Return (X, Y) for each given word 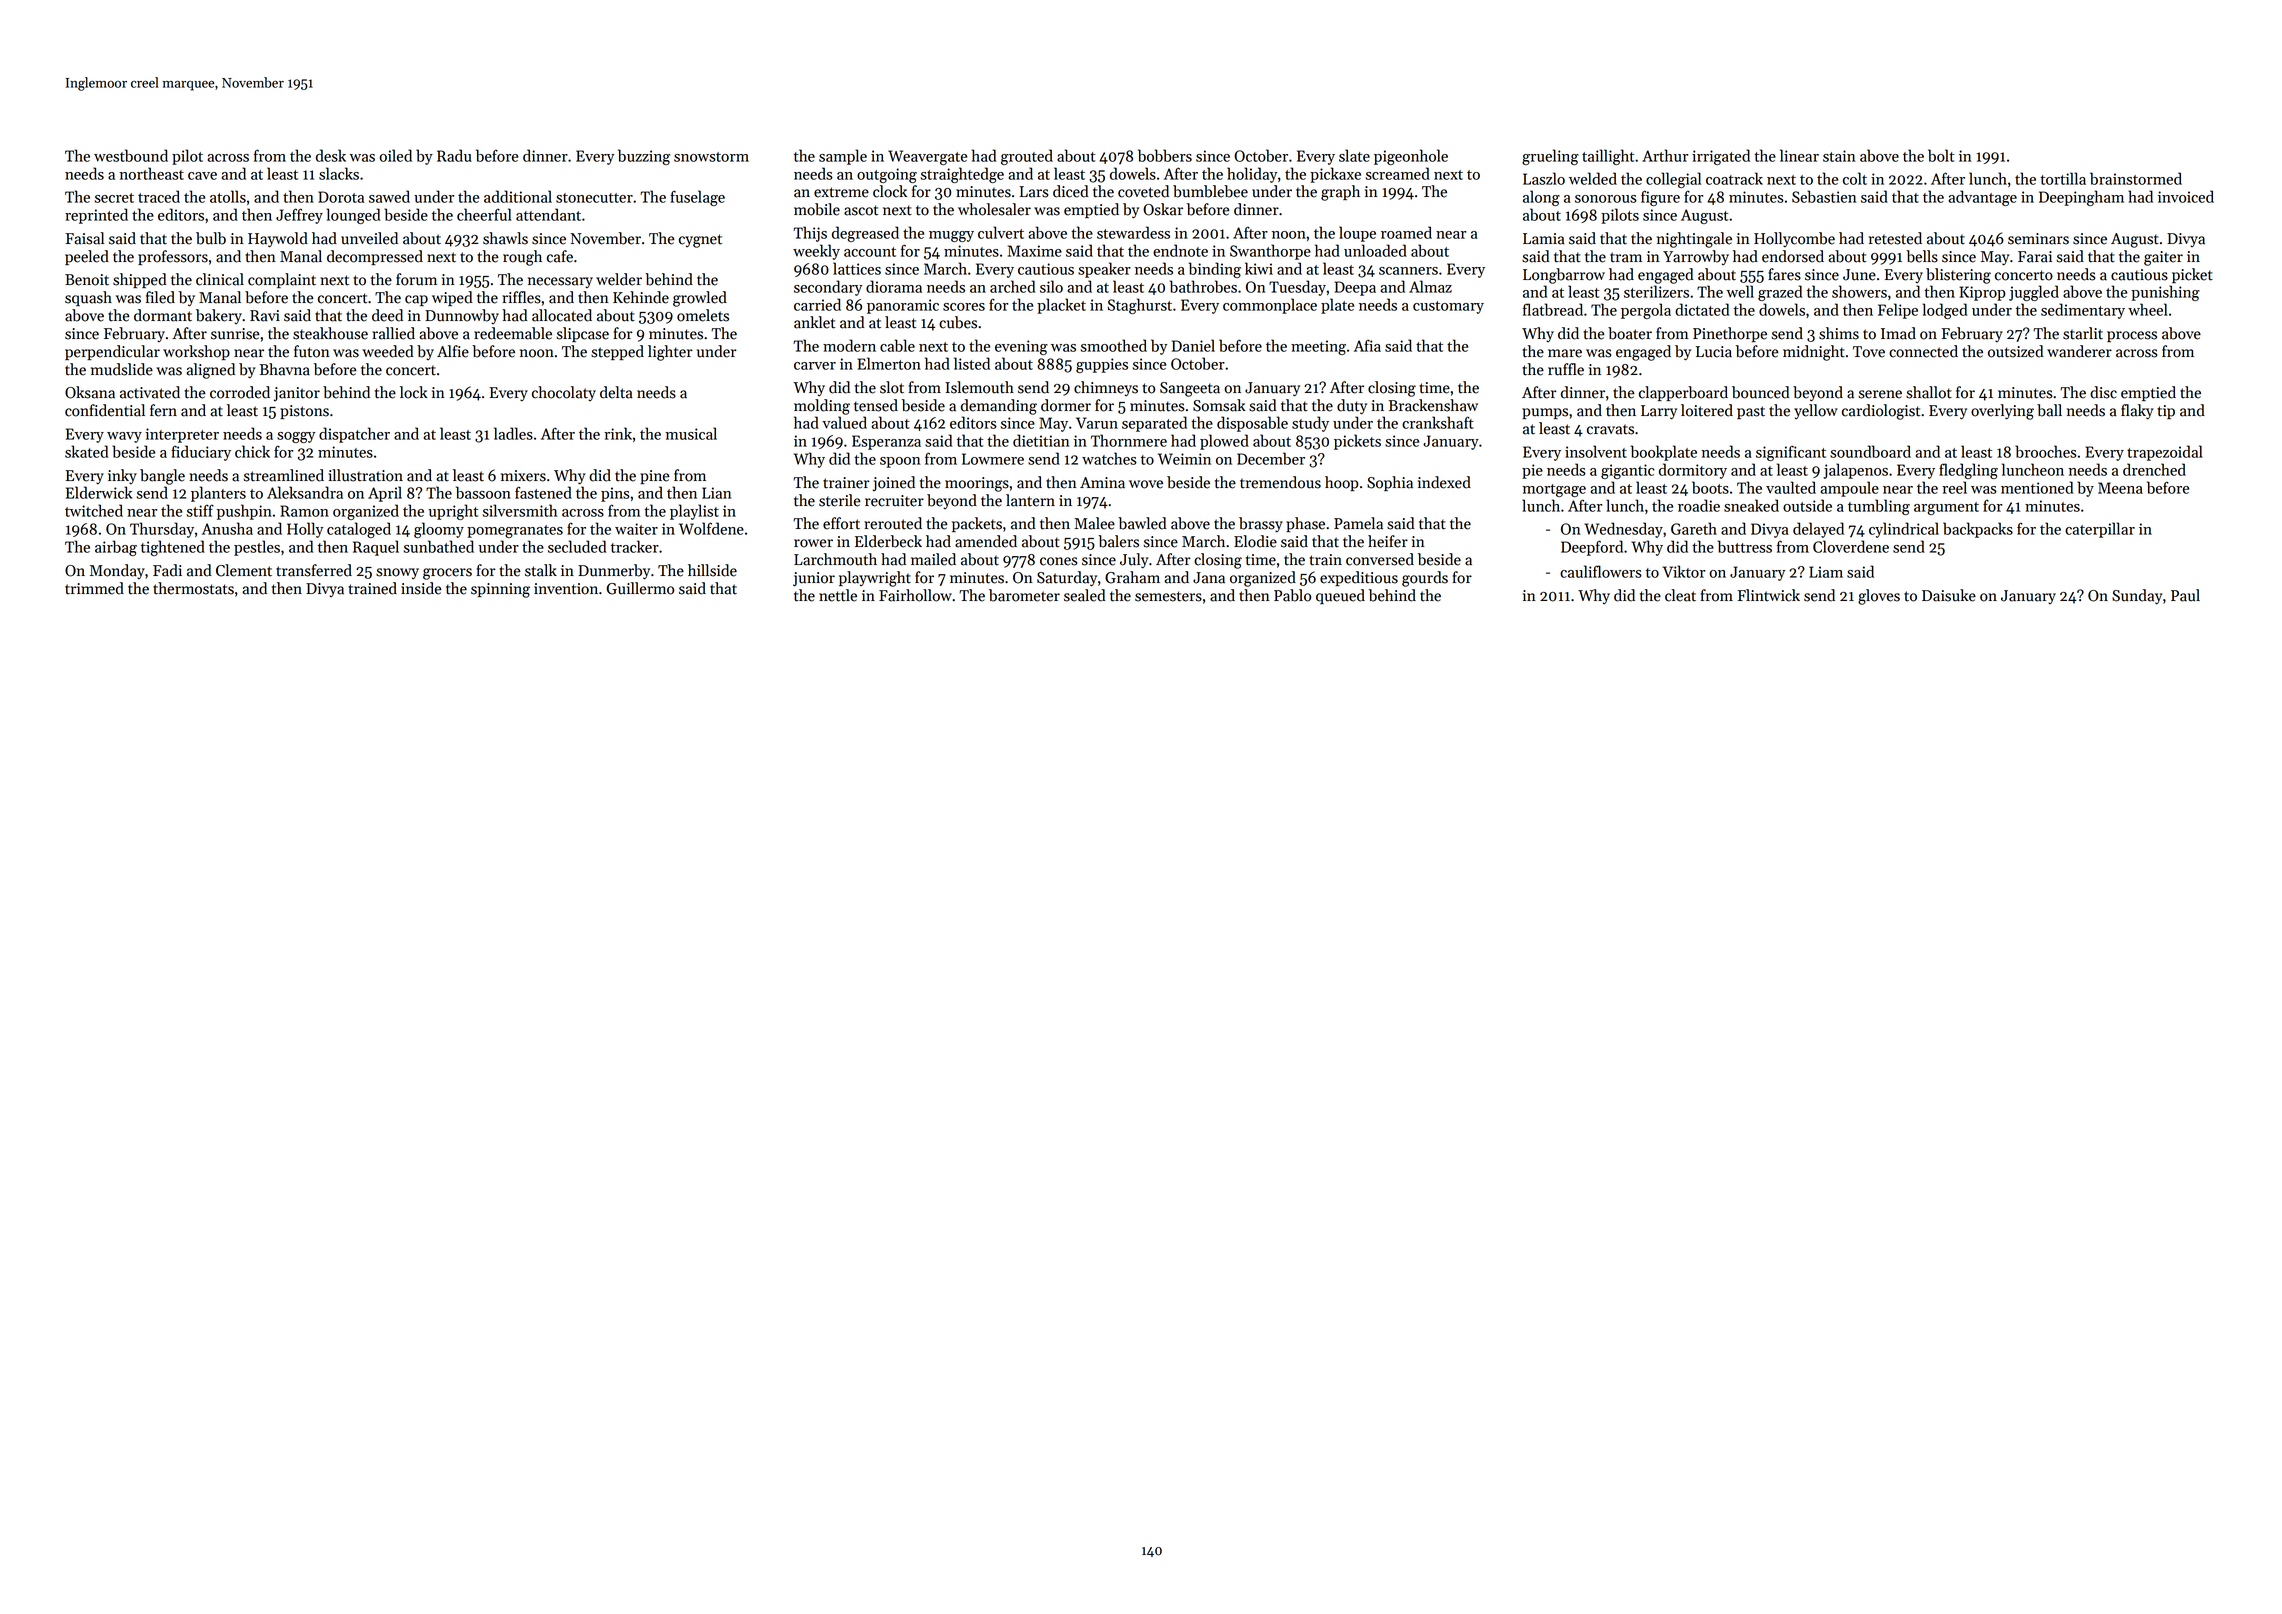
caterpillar (2100, 530)
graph (1340, 193)
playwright (875, 579)
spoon (900, 462)
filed (160, 297)
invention (566, 589)
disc (2103, 392)
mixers (523, 476)
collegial (1673, 180)
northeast (151, 173)
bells (1922, 256)
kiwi (1259, 268)
